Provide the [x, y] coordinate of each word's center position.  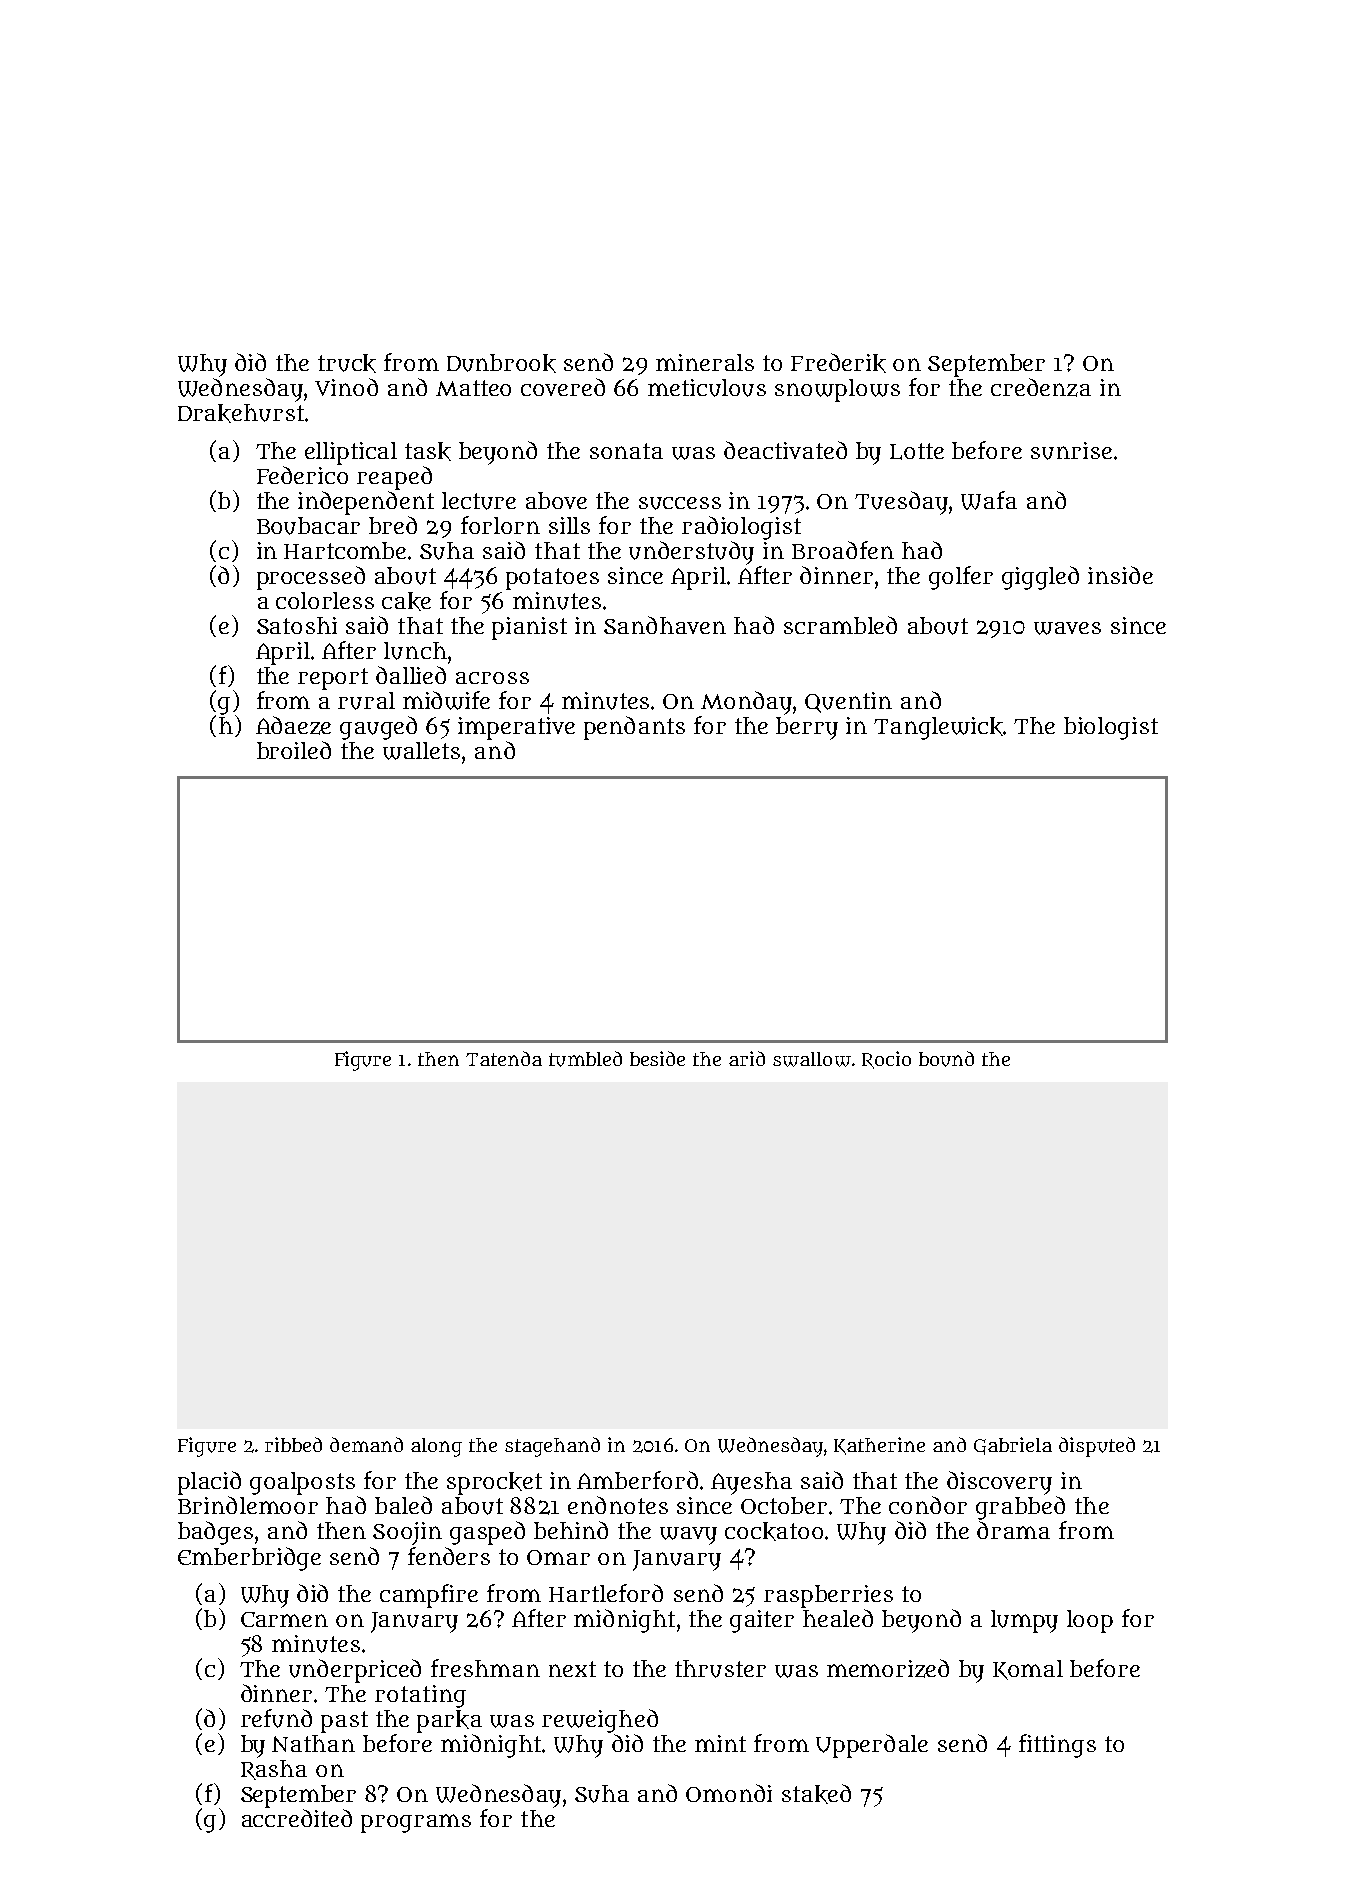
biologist [1111, 728]
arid [747, 1058]
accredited [297, 1818]
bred [393, 525]
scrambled [840, 625]
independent [366, 503]
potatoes [552, 579]
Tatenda [504, 1058]
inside [1120, 575]
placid [209, 1483]
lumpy [1024, 1621]
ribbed [293, 1444]
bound [946, 1059]
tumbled [585, 1059]
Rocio [886, 1060]
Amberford [637, 1480]
